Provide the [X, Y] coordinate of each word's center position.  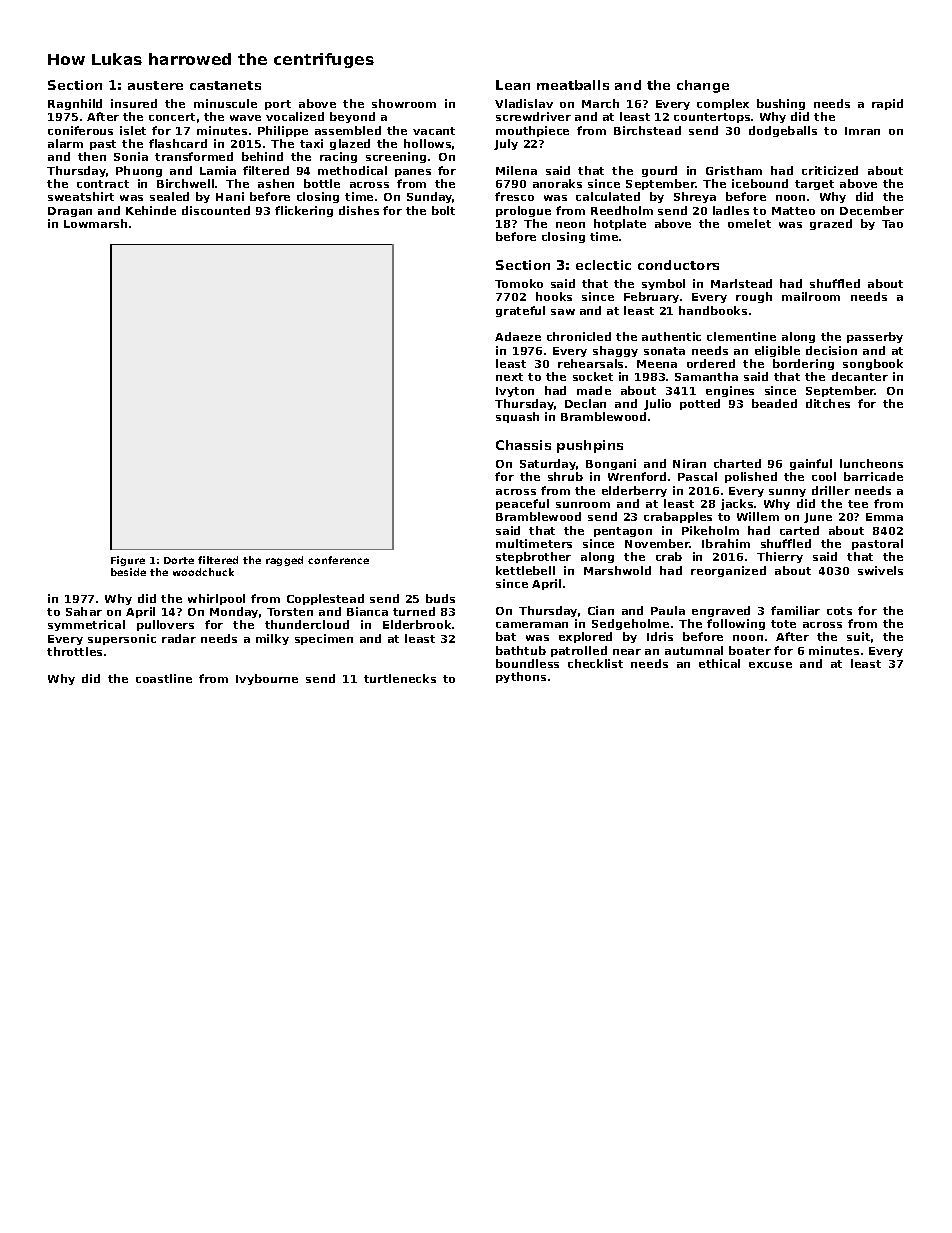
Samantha [706, 376]
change [703, 86]
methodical [352, 170]
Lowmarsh [95, 223]
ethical [719, 663]
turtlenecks [400, 678]
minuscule [225, 103]
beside [128, 572]
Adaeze [518, 336]
